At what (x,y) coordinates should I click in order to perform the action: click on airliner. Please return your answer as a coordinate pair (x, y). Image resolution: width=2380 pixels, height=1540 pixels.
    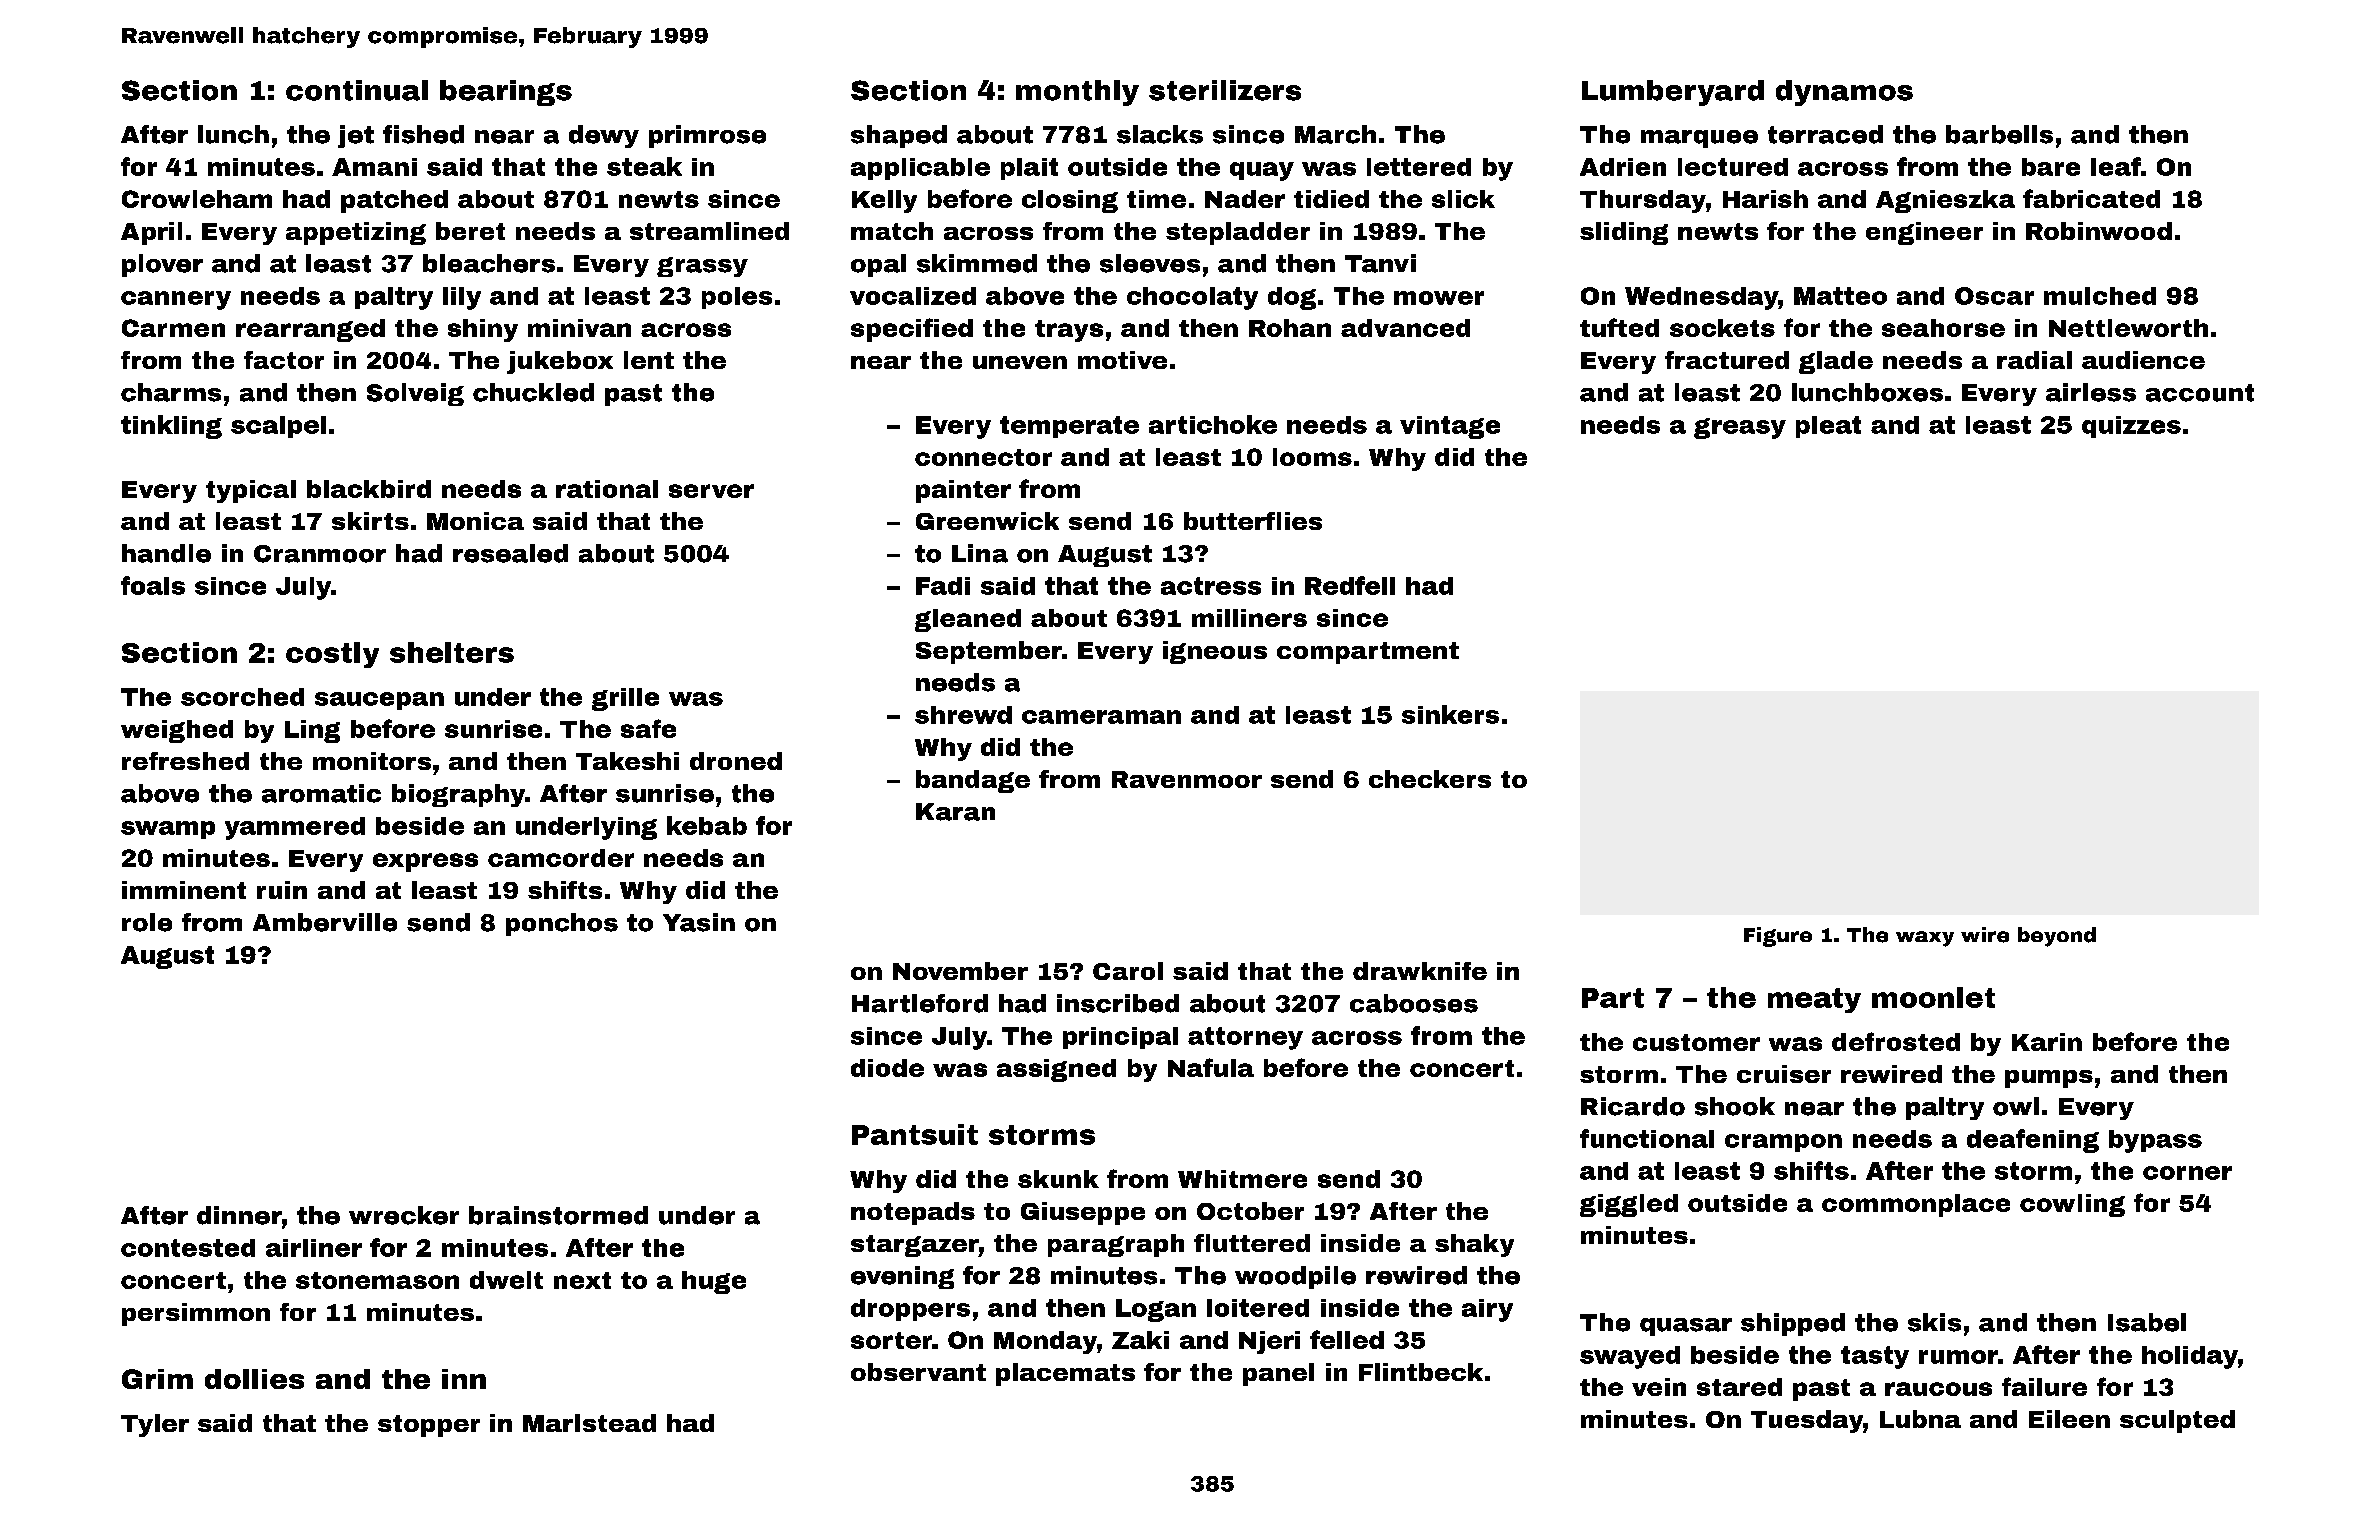
    Looking at the image, I should click on (314, 1248).
